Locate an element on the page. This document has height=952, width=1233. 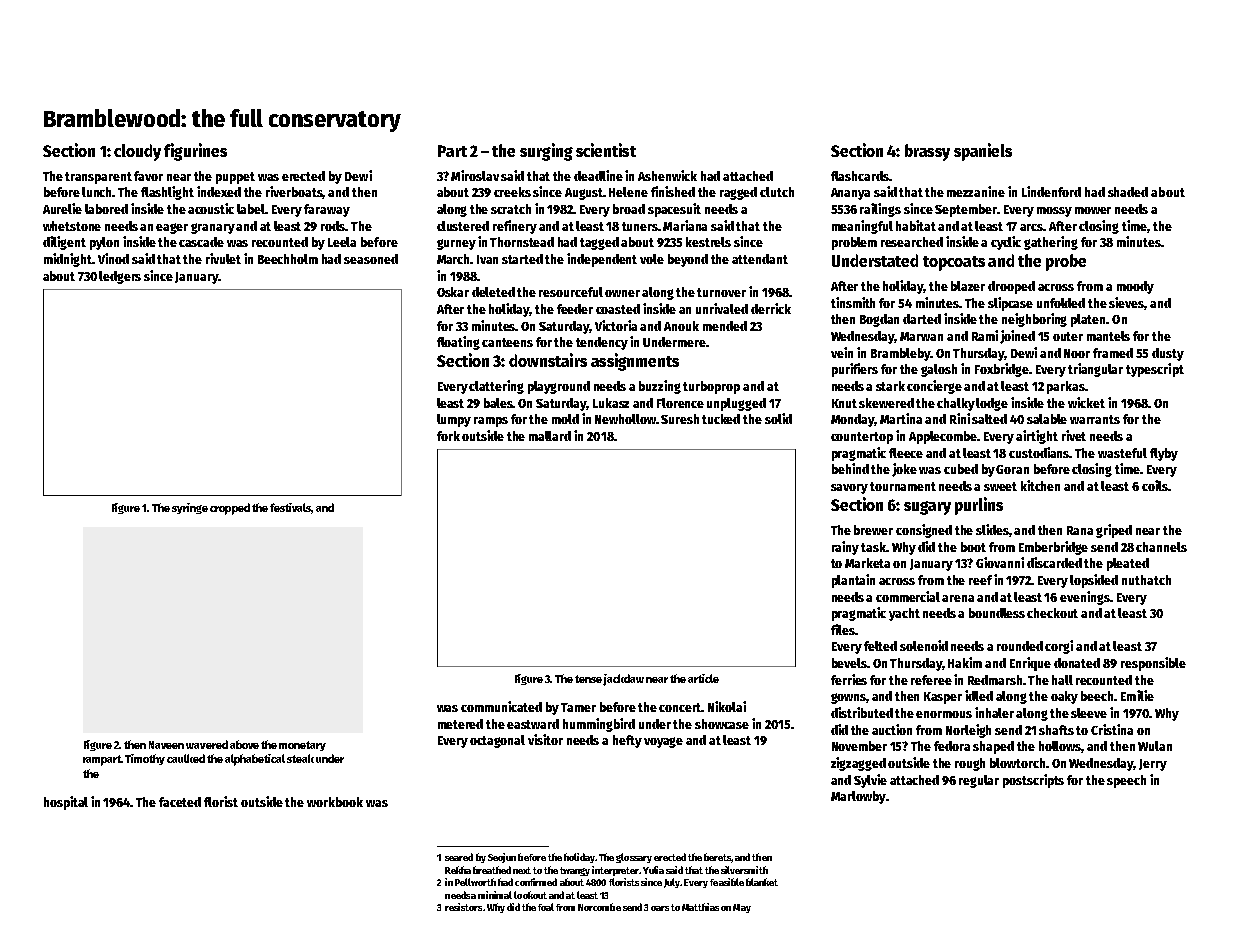
mallard is located at coordinates (550, 436).
